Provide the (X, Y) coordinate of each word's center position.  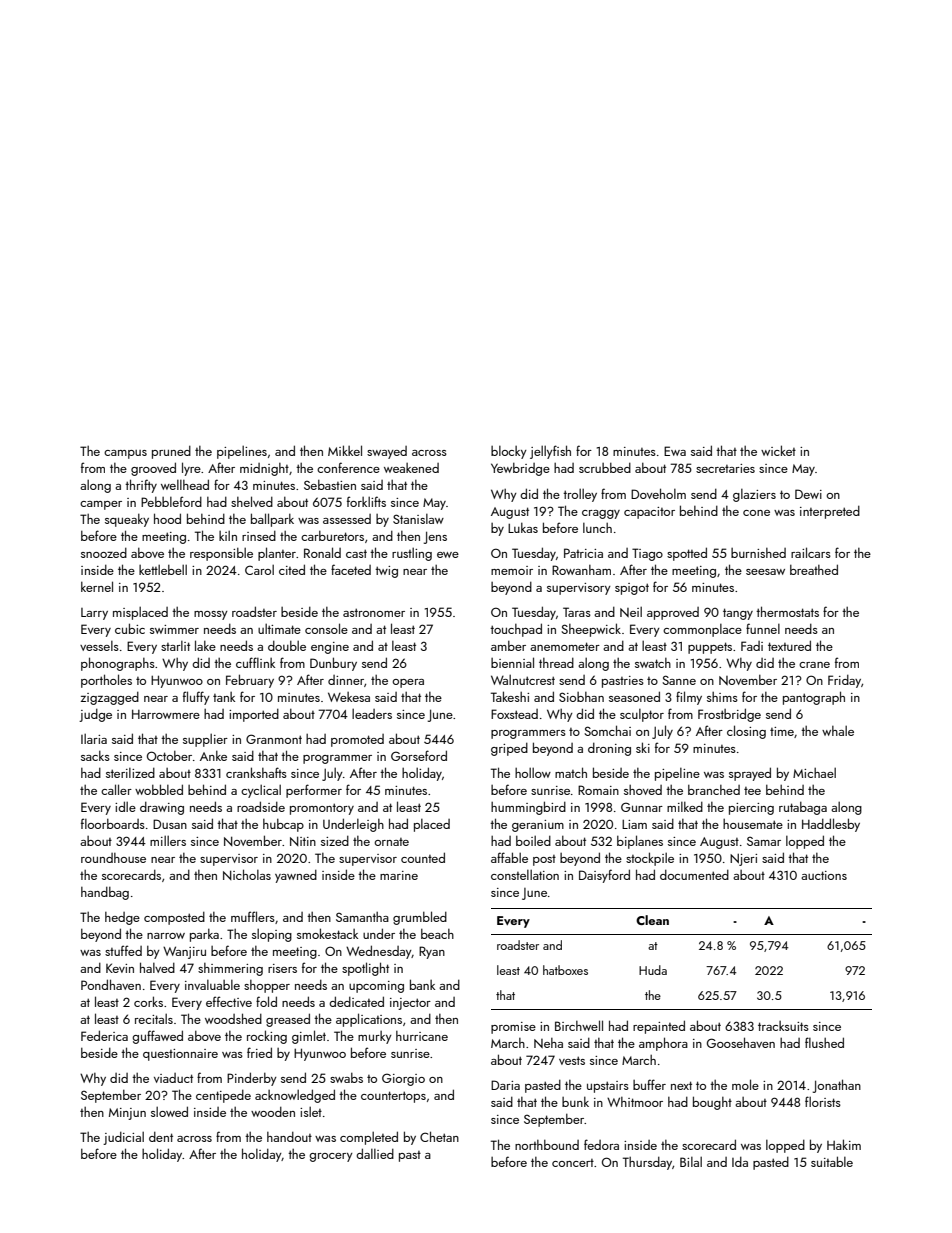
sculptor (642, 715)
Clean (652, 920)
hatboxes (565, 970)
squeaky (127, 520)
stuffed (123, 950)
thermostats (787, 611)
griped (509, 749)
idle (125, 806)
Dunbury (333, 664)
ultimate (279, 628)
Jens (435, 537)
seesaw (765, 572)
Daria (505, 1085)
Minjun (127, 1114)
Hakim (844, 1144)
